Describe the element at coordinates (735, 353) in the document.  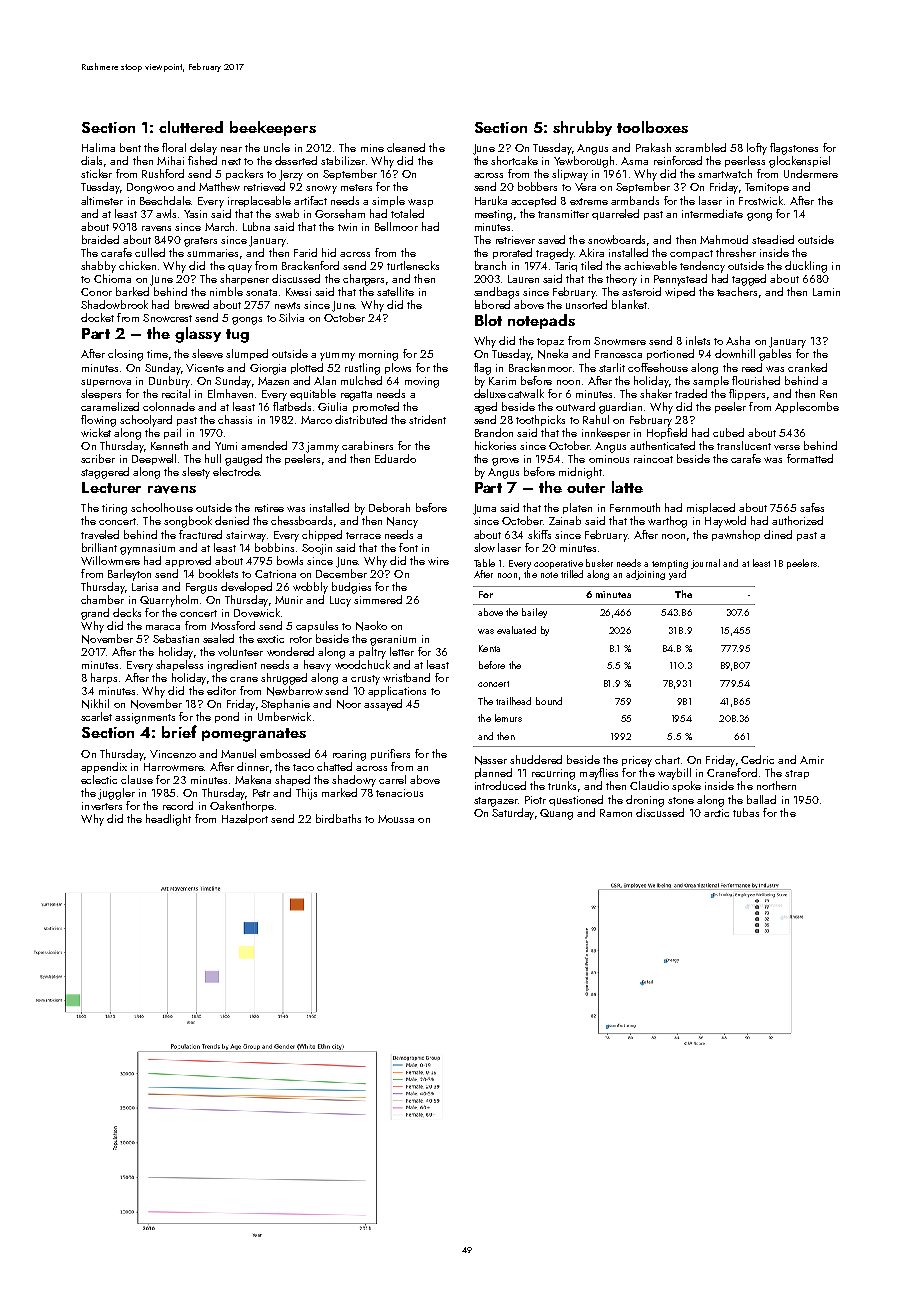
I see `downhill` at that location.
